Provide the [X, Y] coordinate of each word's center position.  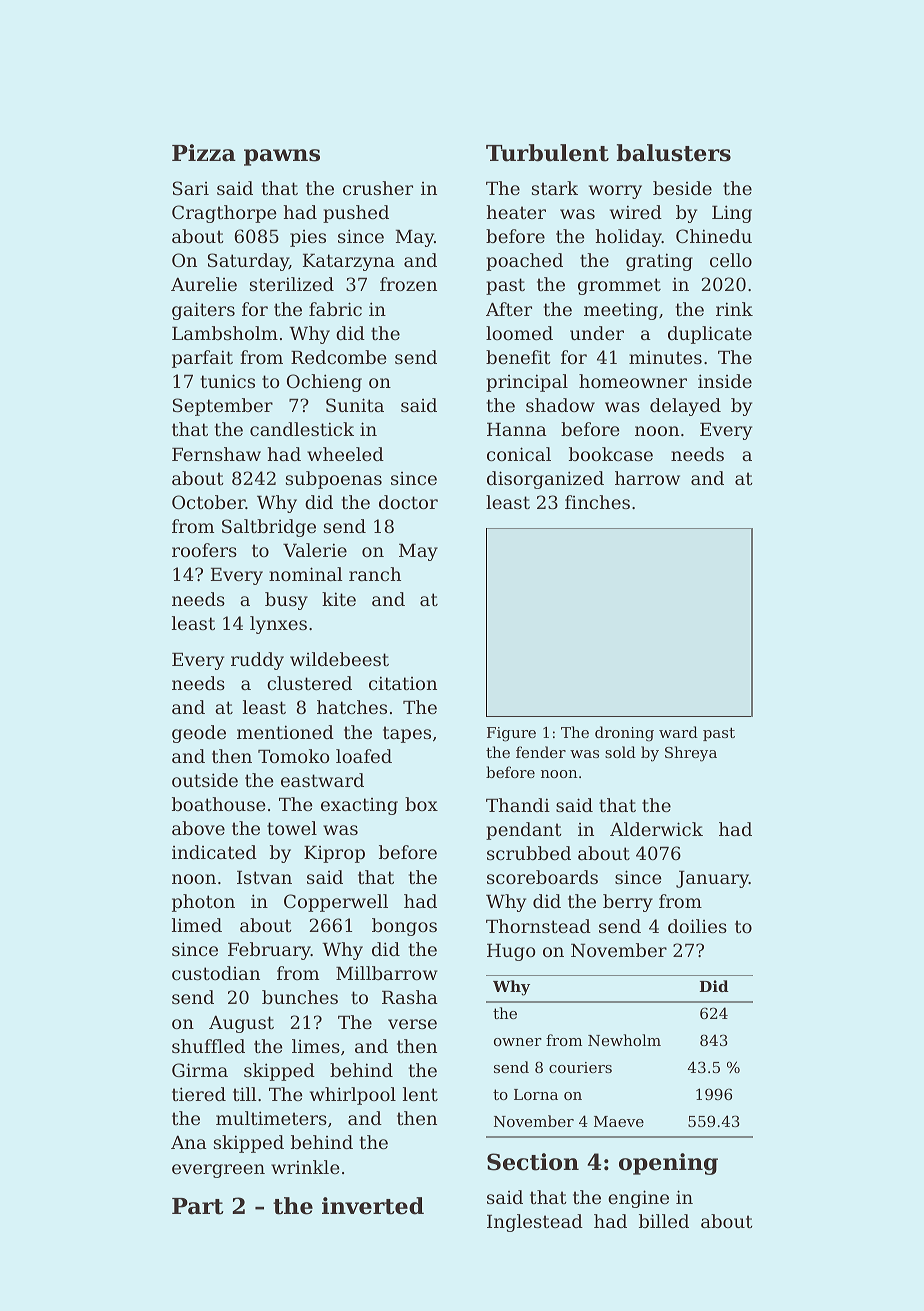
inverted [373, 1206]
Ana [189, 1142]
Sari [191, 188]
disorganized [545, 480]
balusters [673, 153]
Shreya [691, 754]
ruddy [257, 661]
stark [555, 188]
